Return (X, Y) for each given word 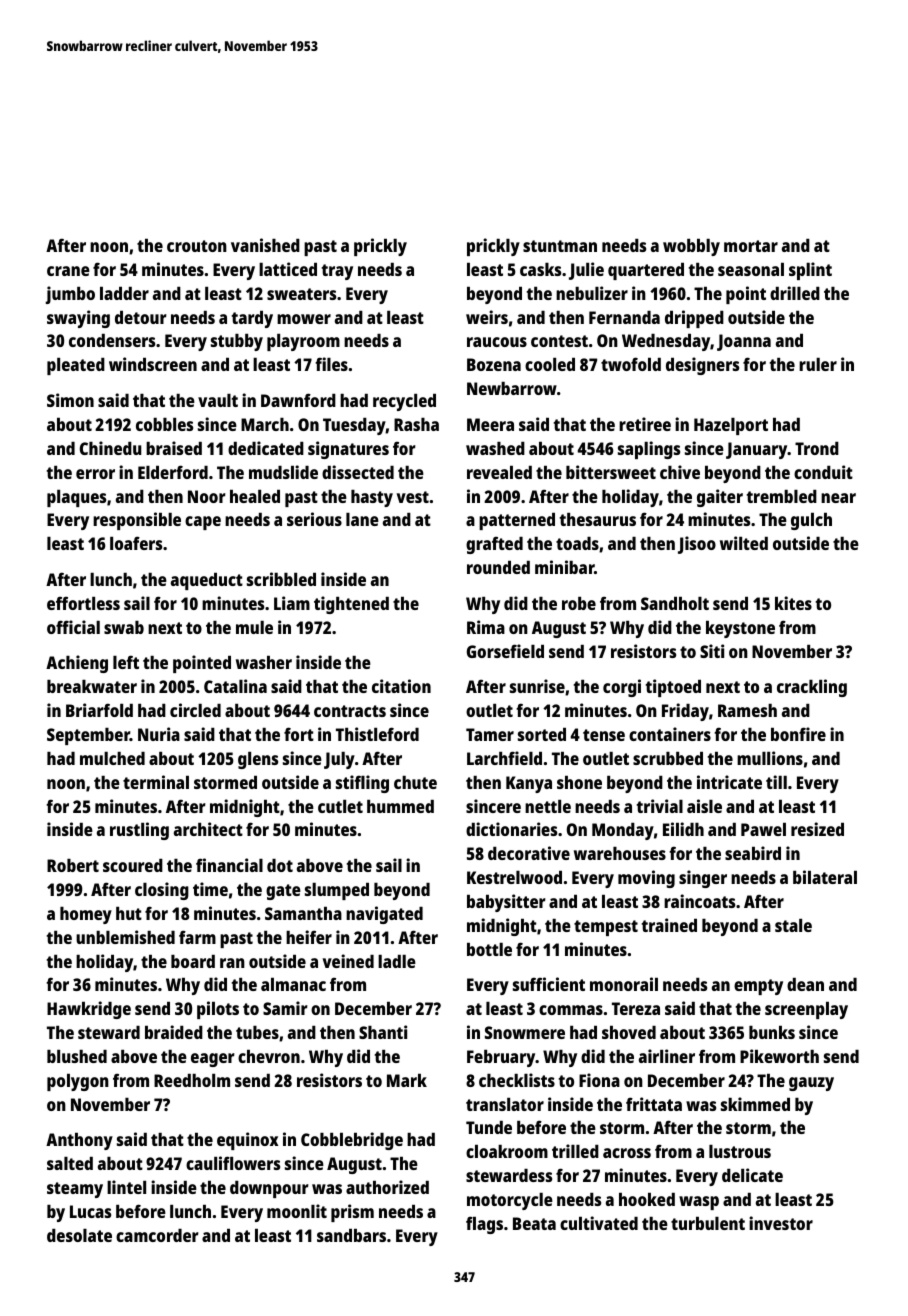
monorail (624, 984)
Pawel (763, 829)
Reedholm (192, 1080)
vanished (265, 245)
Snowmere (525, 1032)
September (88, 736)
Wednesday (666, 342)
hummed (400, 806)
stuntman (560, 246)
